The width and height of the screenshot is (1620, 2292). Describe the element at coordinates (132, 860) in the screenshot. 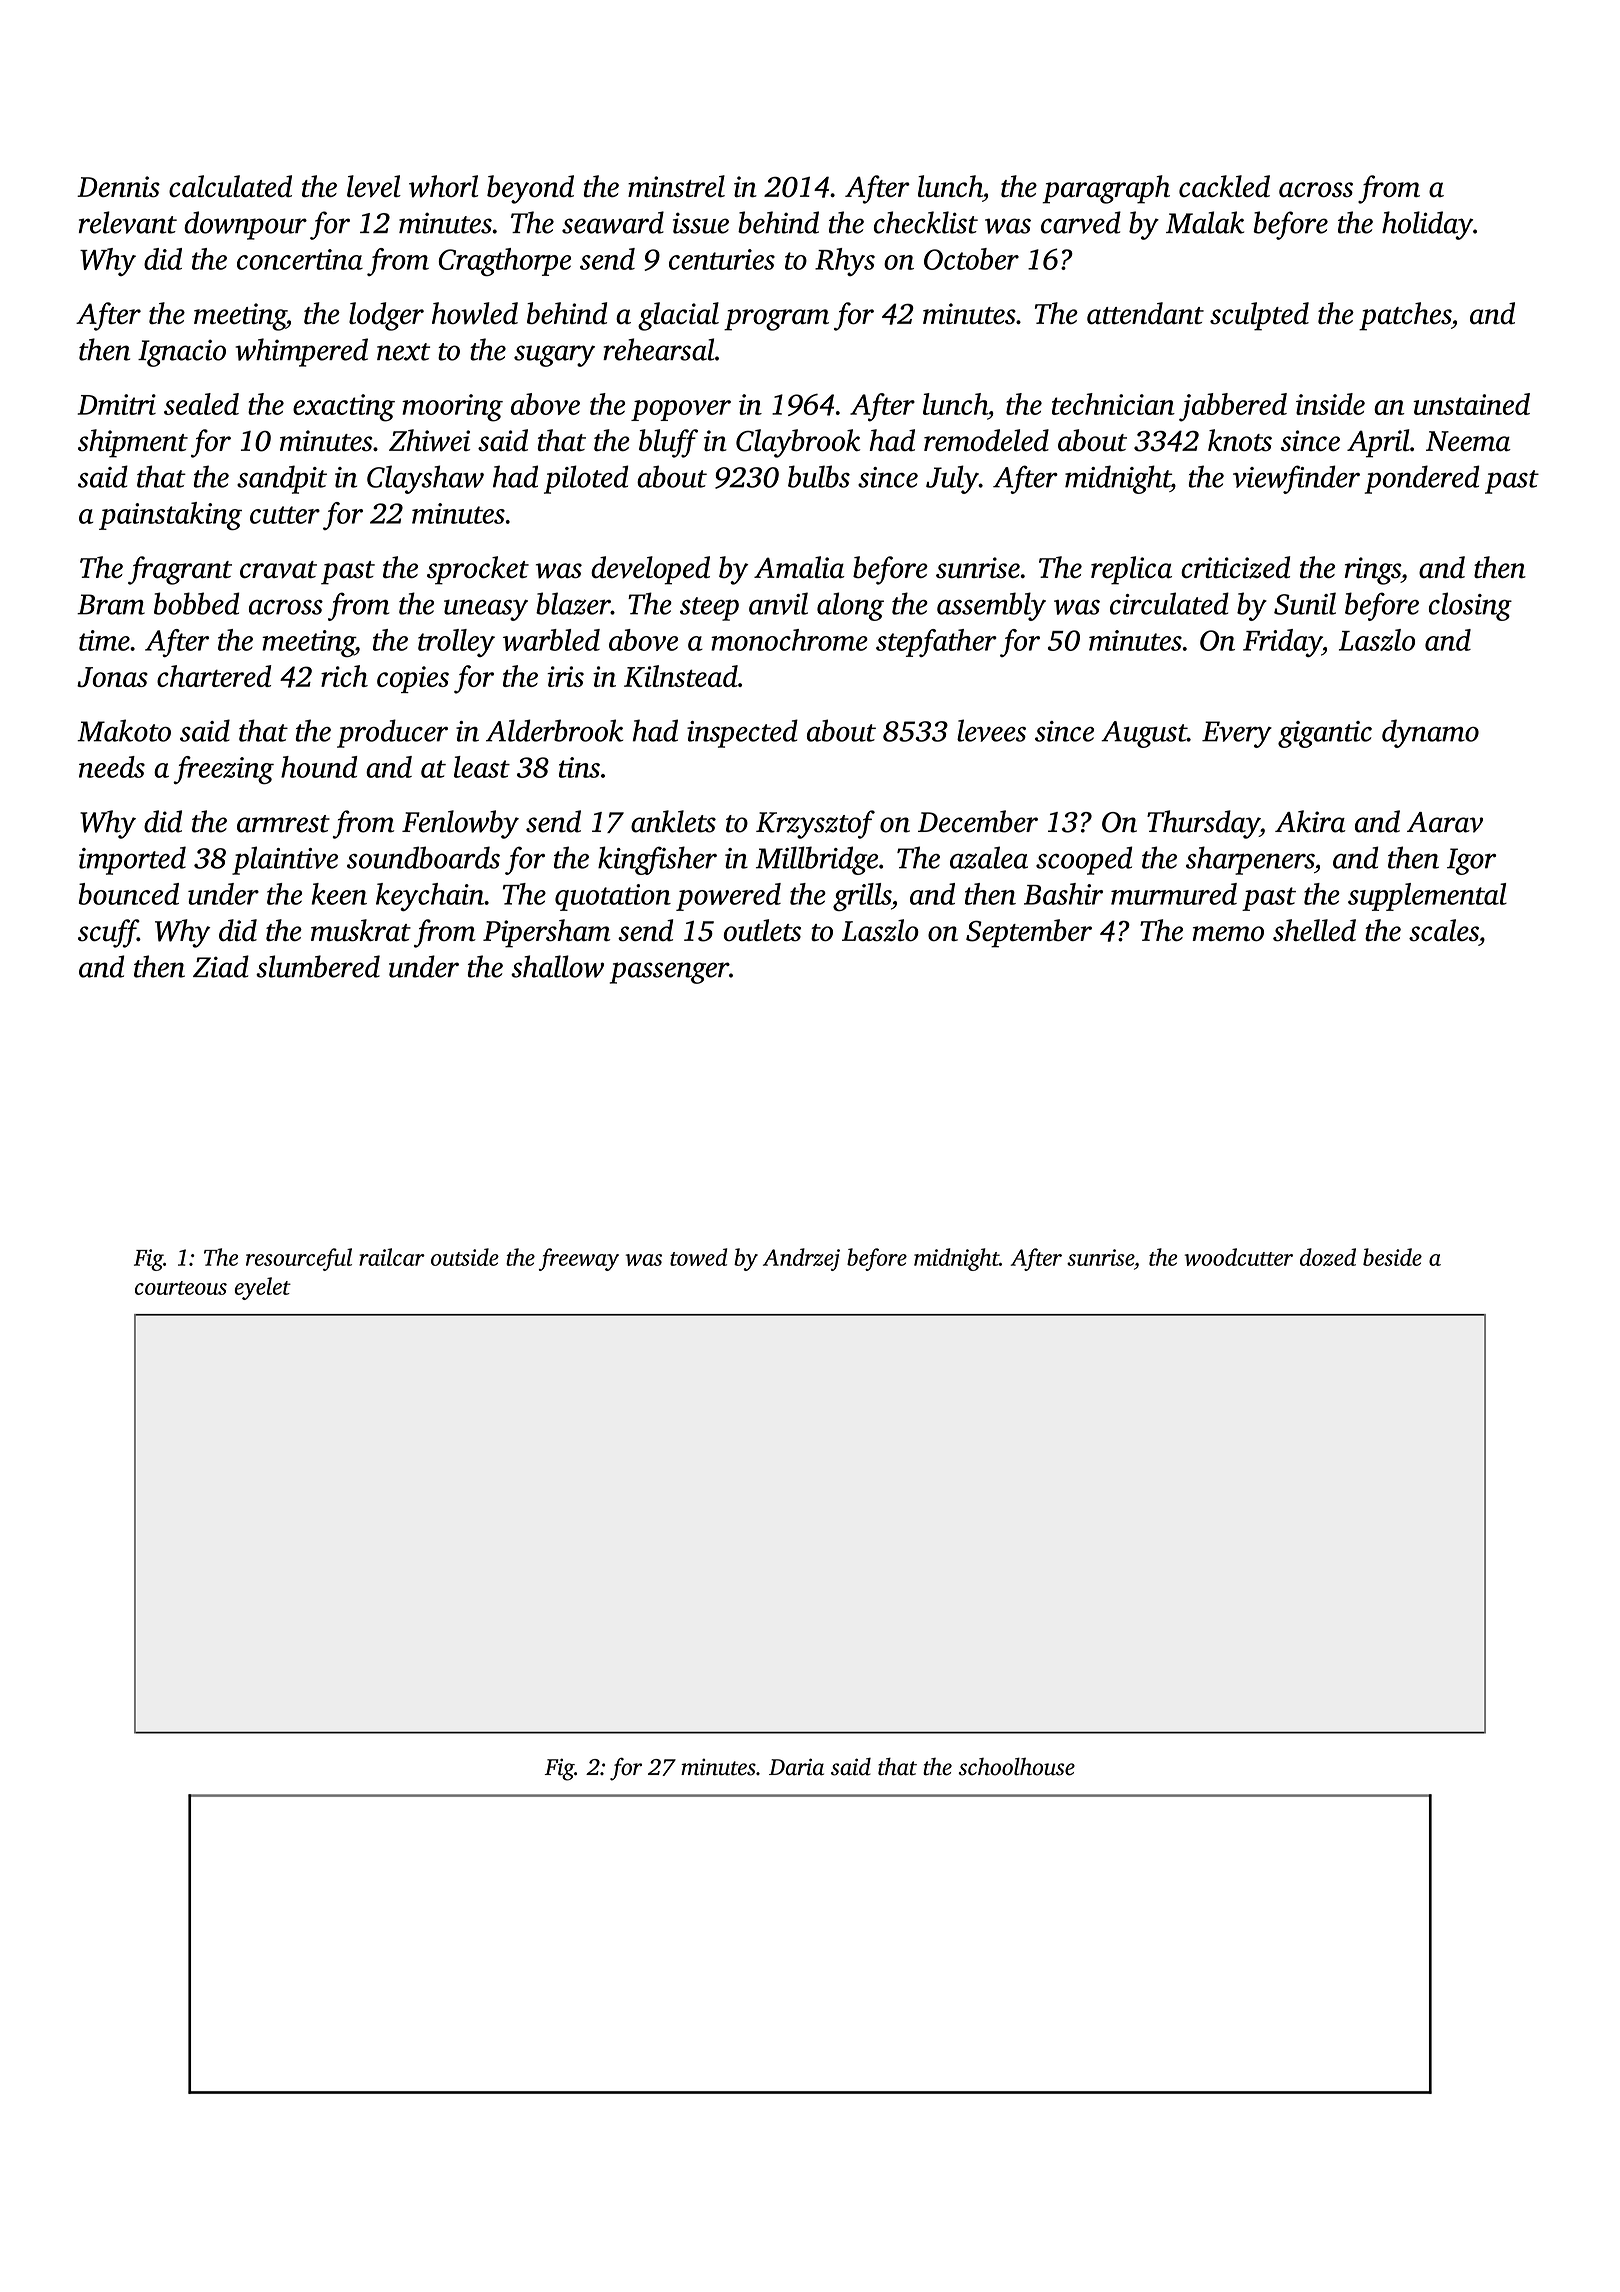

I see `imported` at that location.
